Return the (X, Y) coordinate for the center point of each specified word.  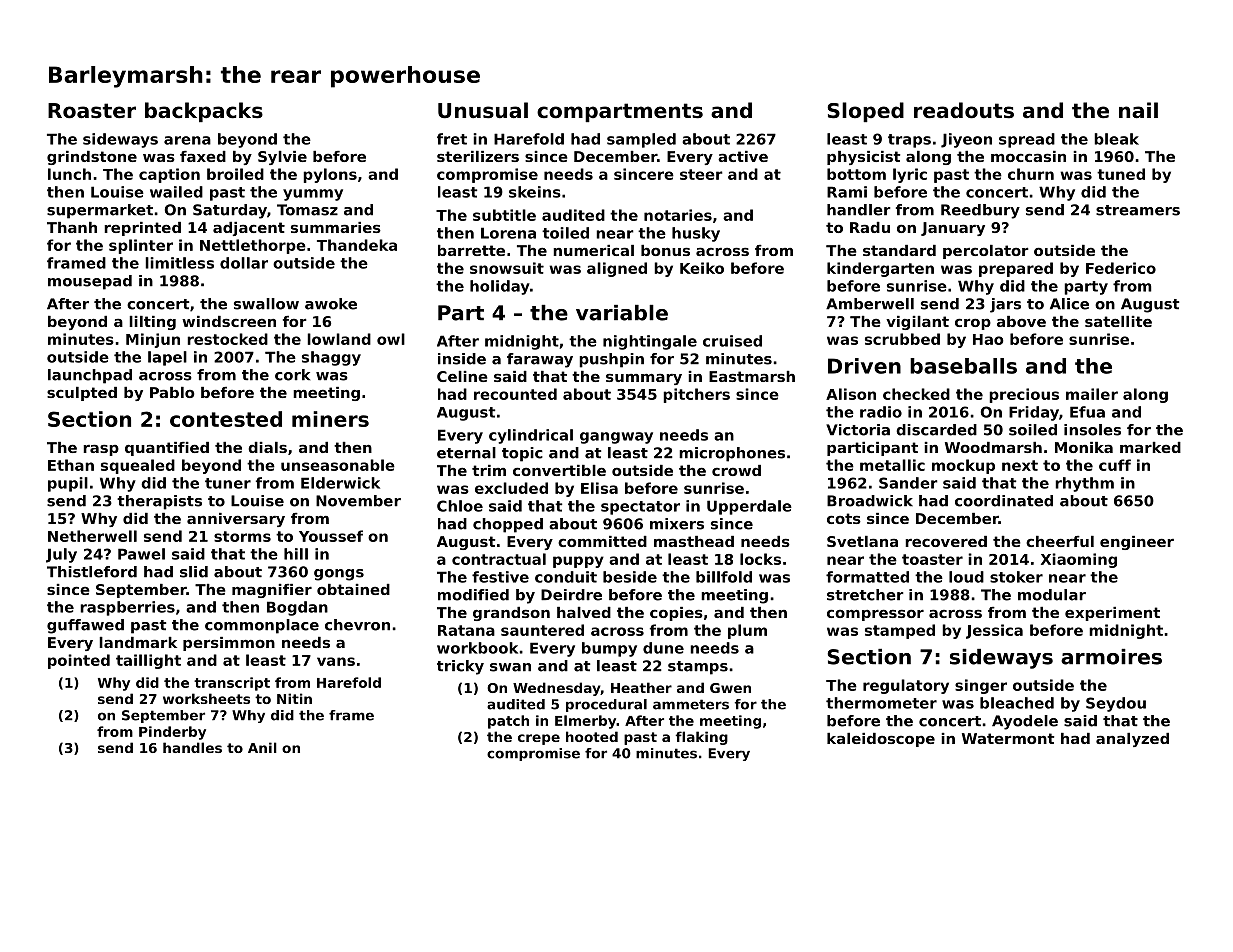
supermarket (100, 211)
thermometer (881, 703)
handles (192, 747)
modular (1052, 595)
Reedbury (980, 211)
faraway (540, 360)
